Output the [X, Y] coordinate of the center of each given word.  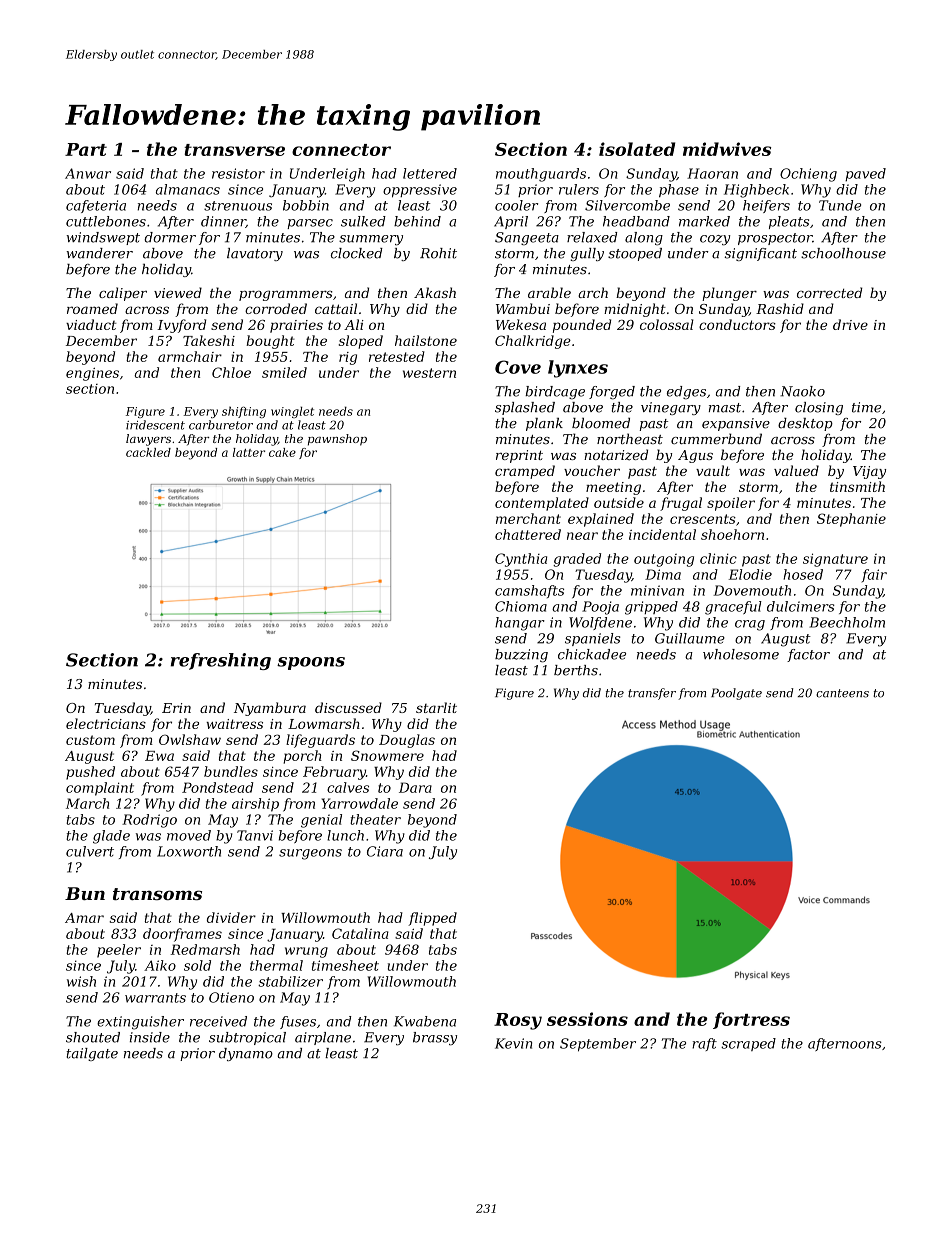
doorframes [182, 935]
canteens [842, 693]
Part [86, 149]
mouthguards [541, 175]
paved [865, 175]
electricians [106, 723]
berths [576, 670]
